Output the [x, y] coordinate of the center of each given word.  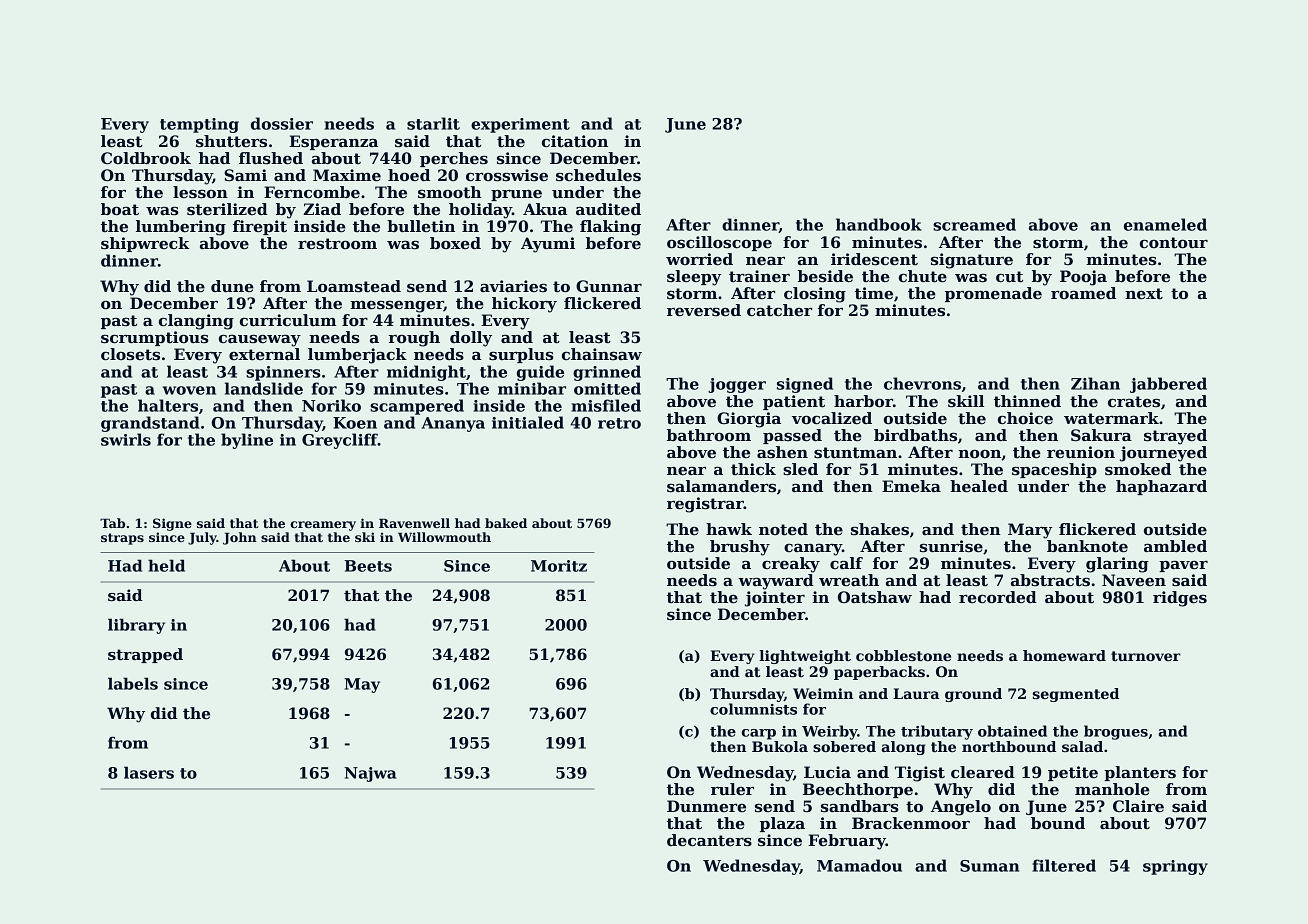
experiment [520, 125]
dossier [282, 123]
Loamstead [354, 286]
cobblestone [903, 655]
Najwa [370, 774]
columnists [753, 709]
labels [133, 683]
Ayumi [548, 245]
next [1144, 293]
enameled [1165, 224]
